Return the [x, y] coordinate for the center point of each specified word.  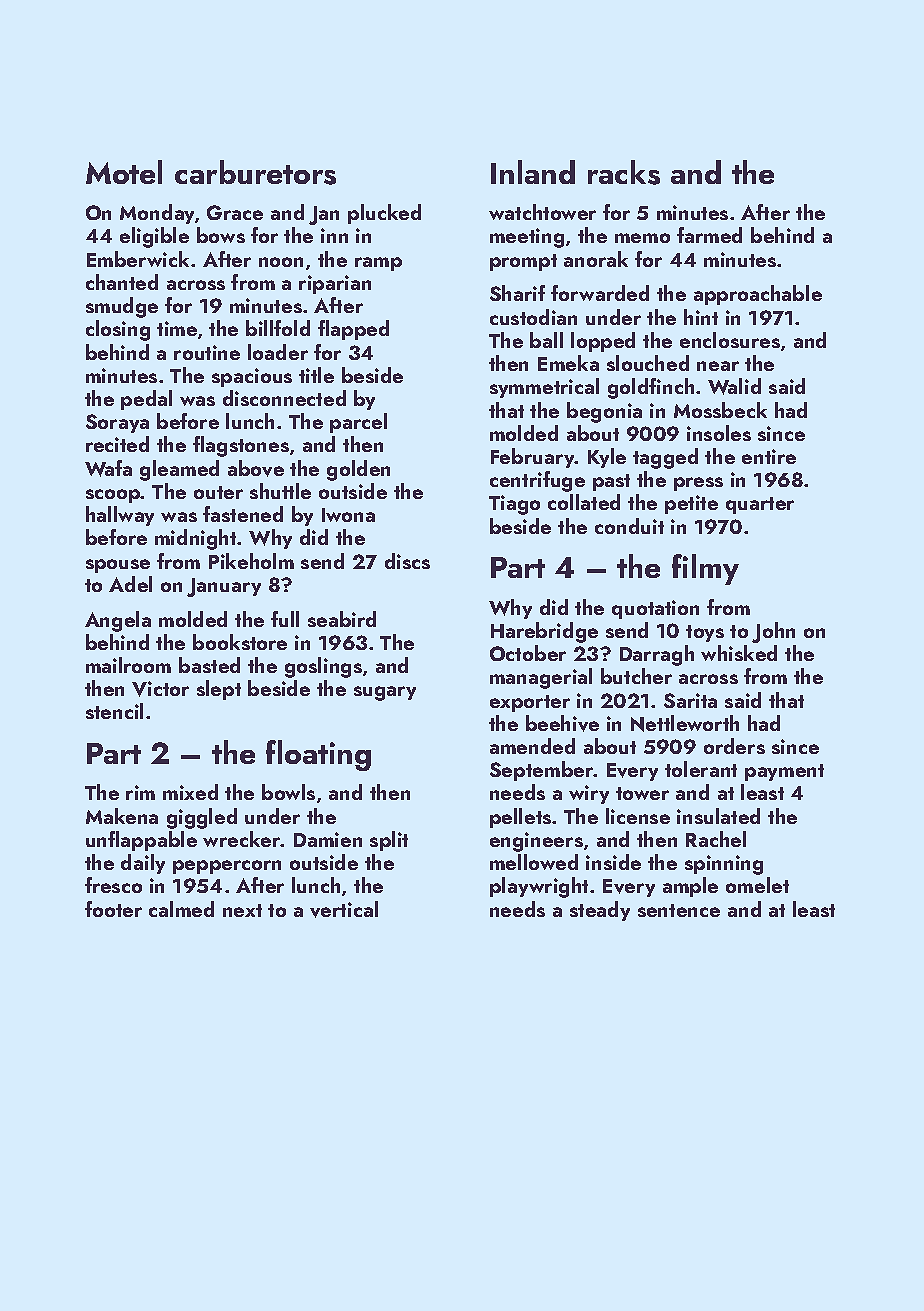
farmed [709, 235]
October [528, 653]
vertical [344, 909]
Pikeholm [251, 561]
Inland [533, 172]
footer [113, 909]
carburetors [255, 172]
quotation [655, 609]
